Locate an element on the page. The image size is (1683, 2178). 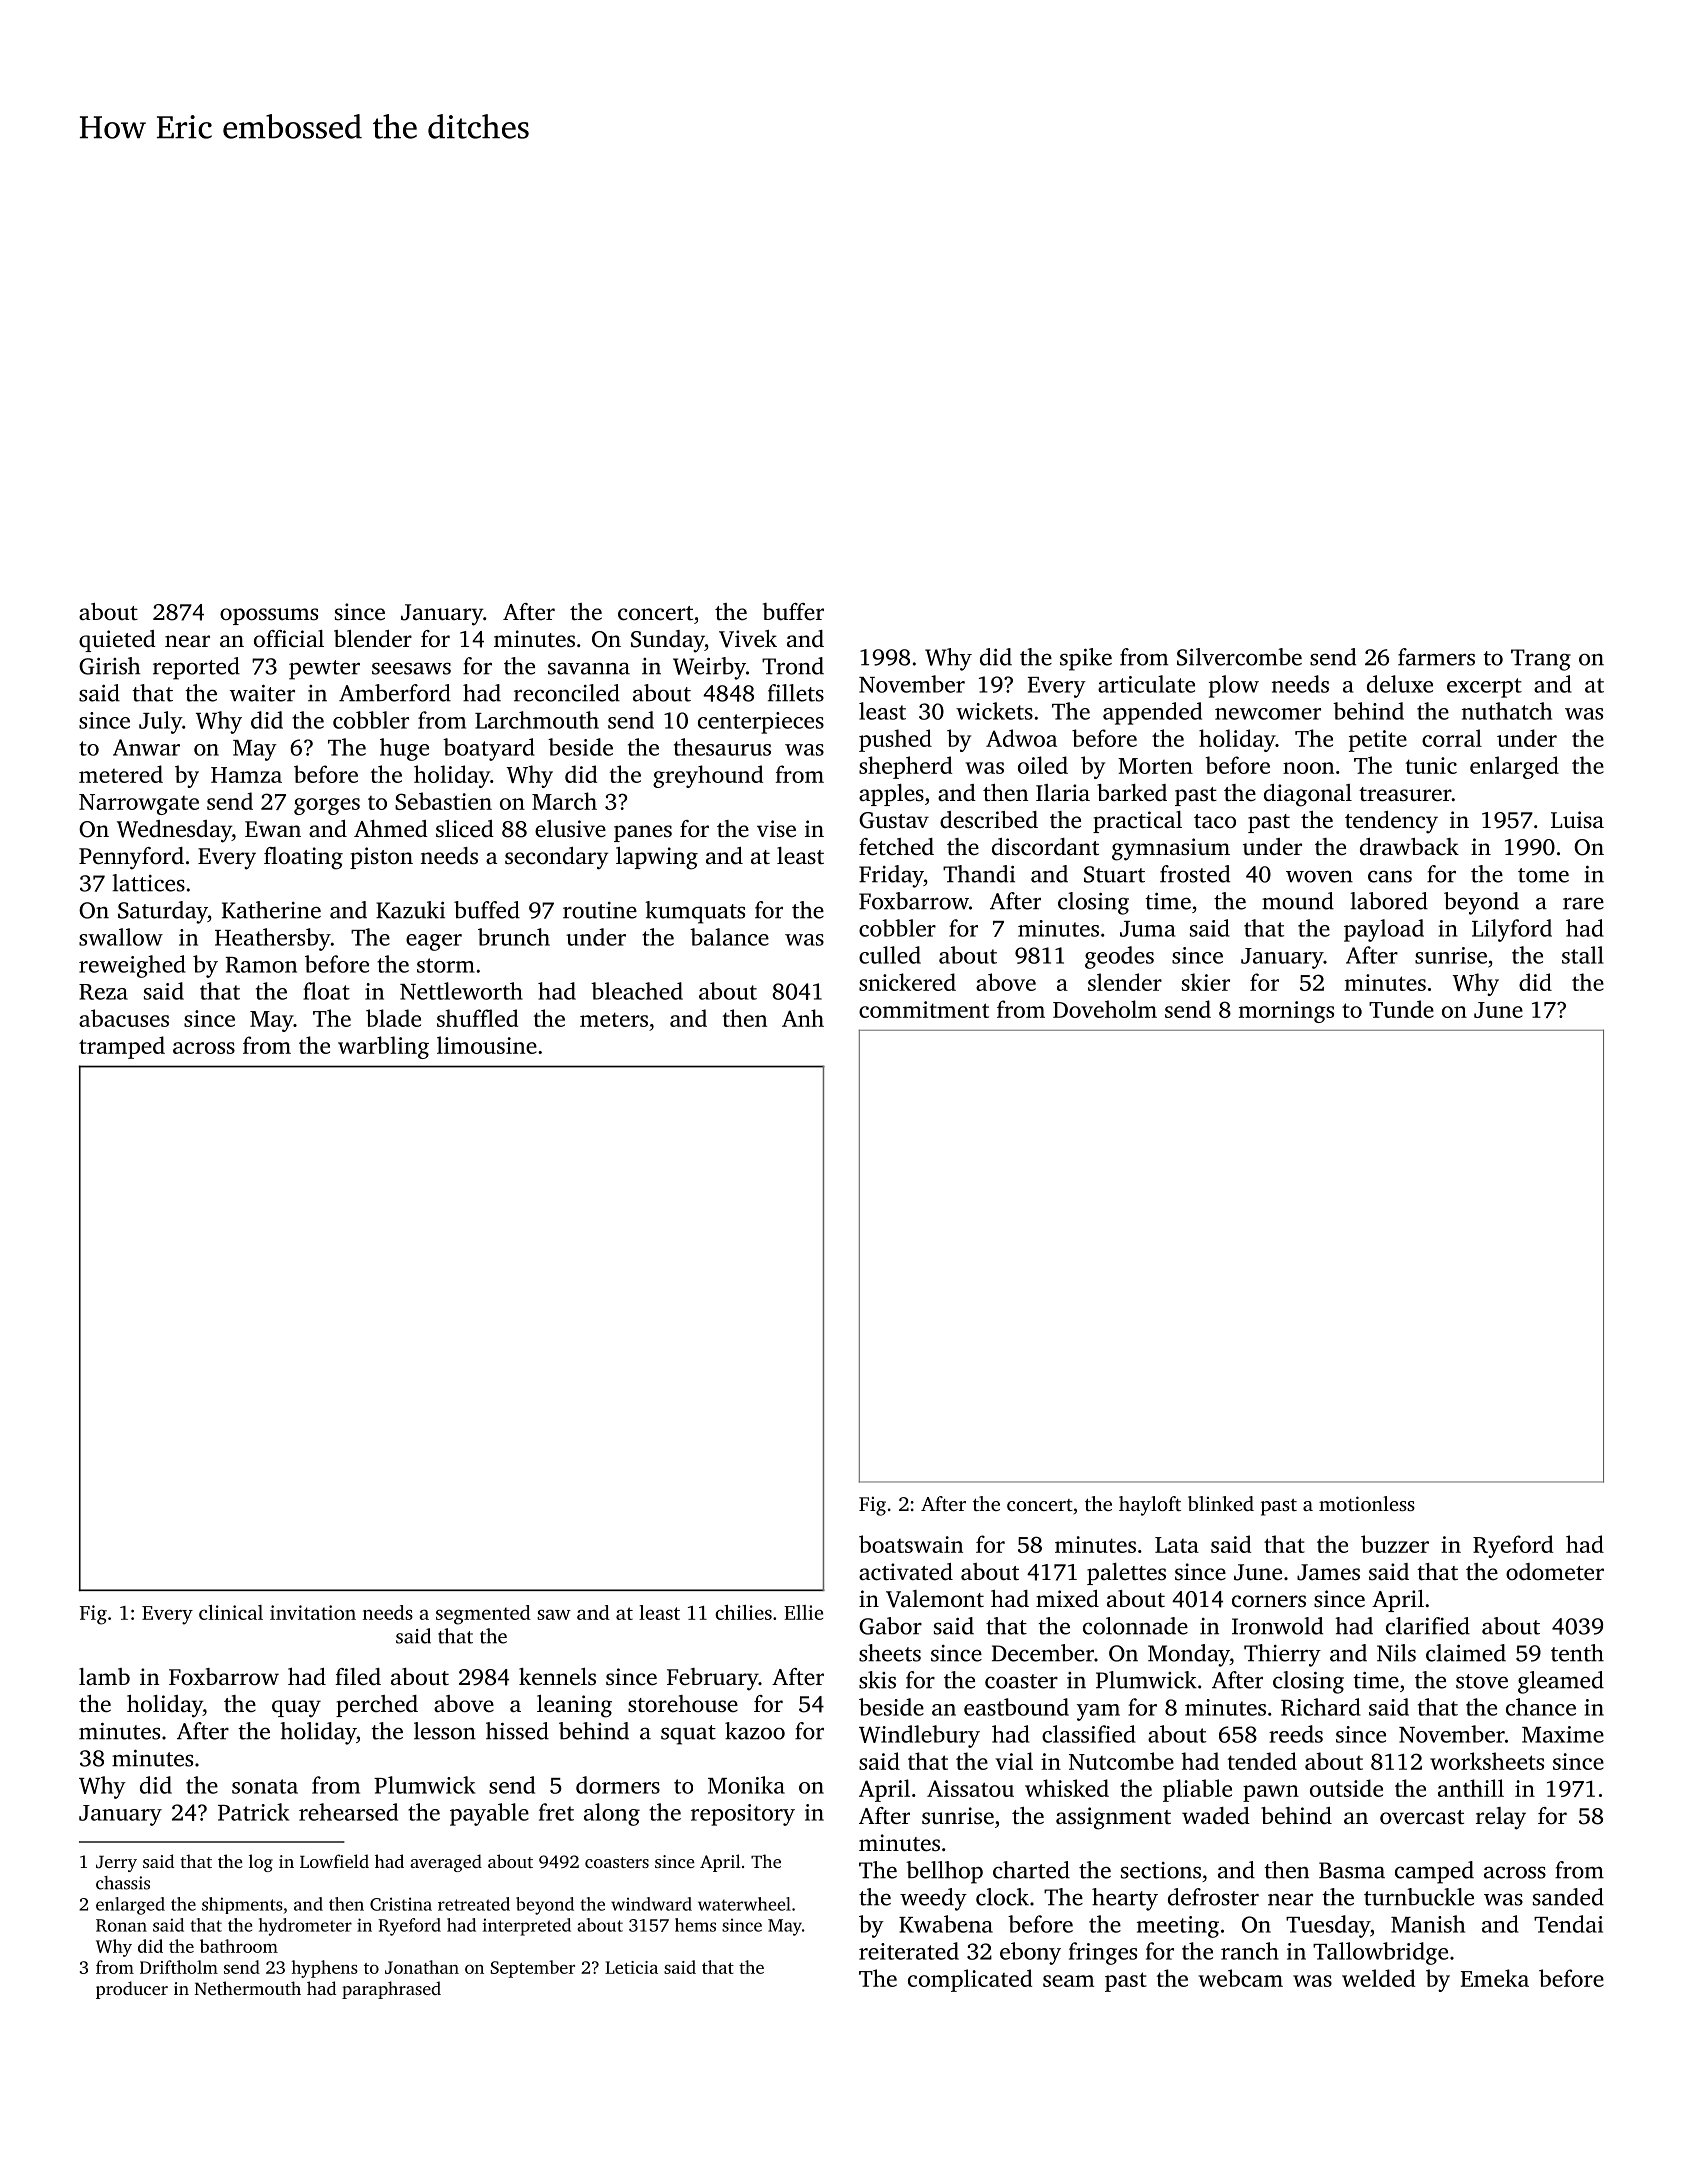
buffer is located at coordinates (793, 611).
